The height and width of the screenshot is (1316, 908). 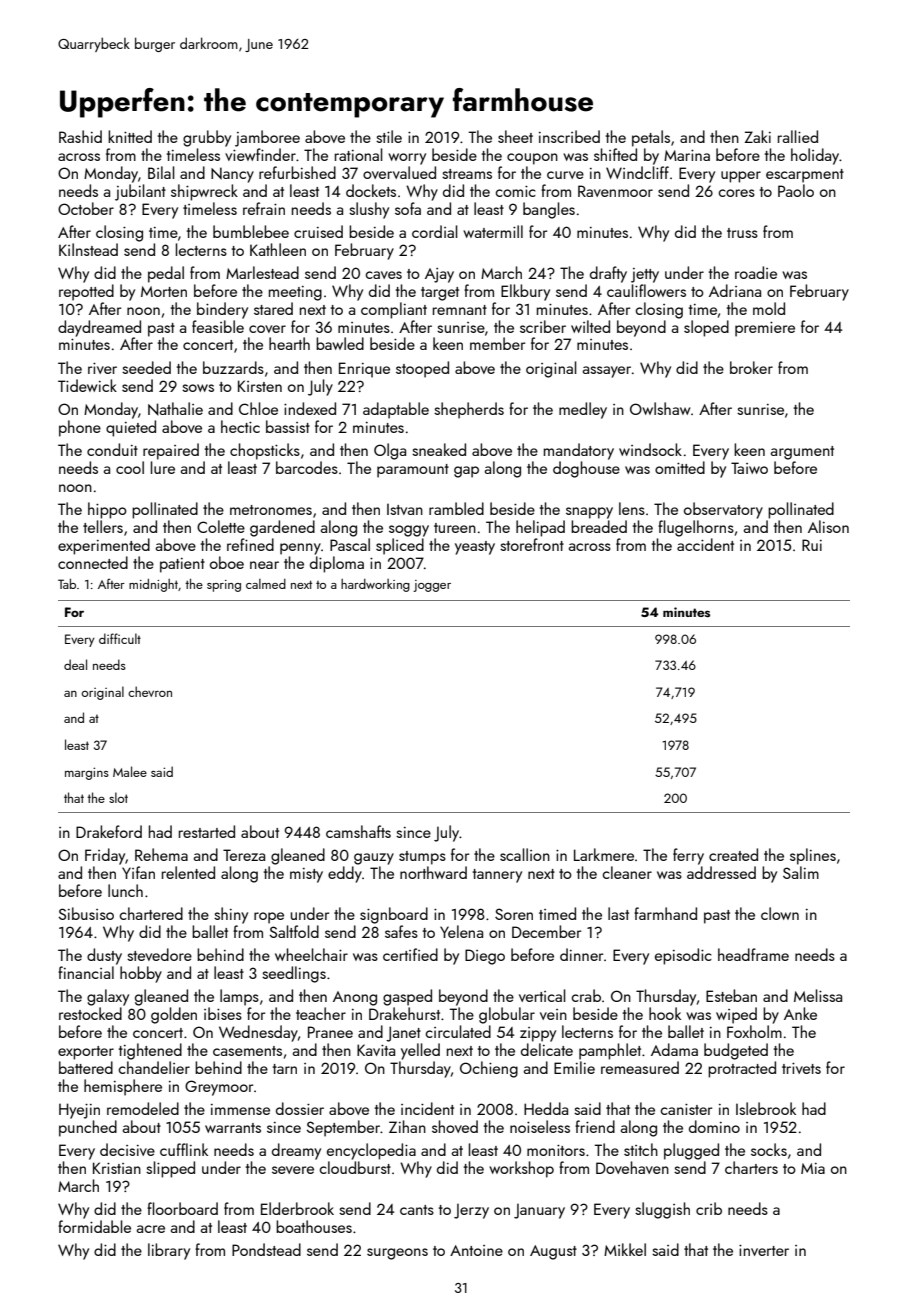 I want to click on midnight, so click(x=153, y=585).
